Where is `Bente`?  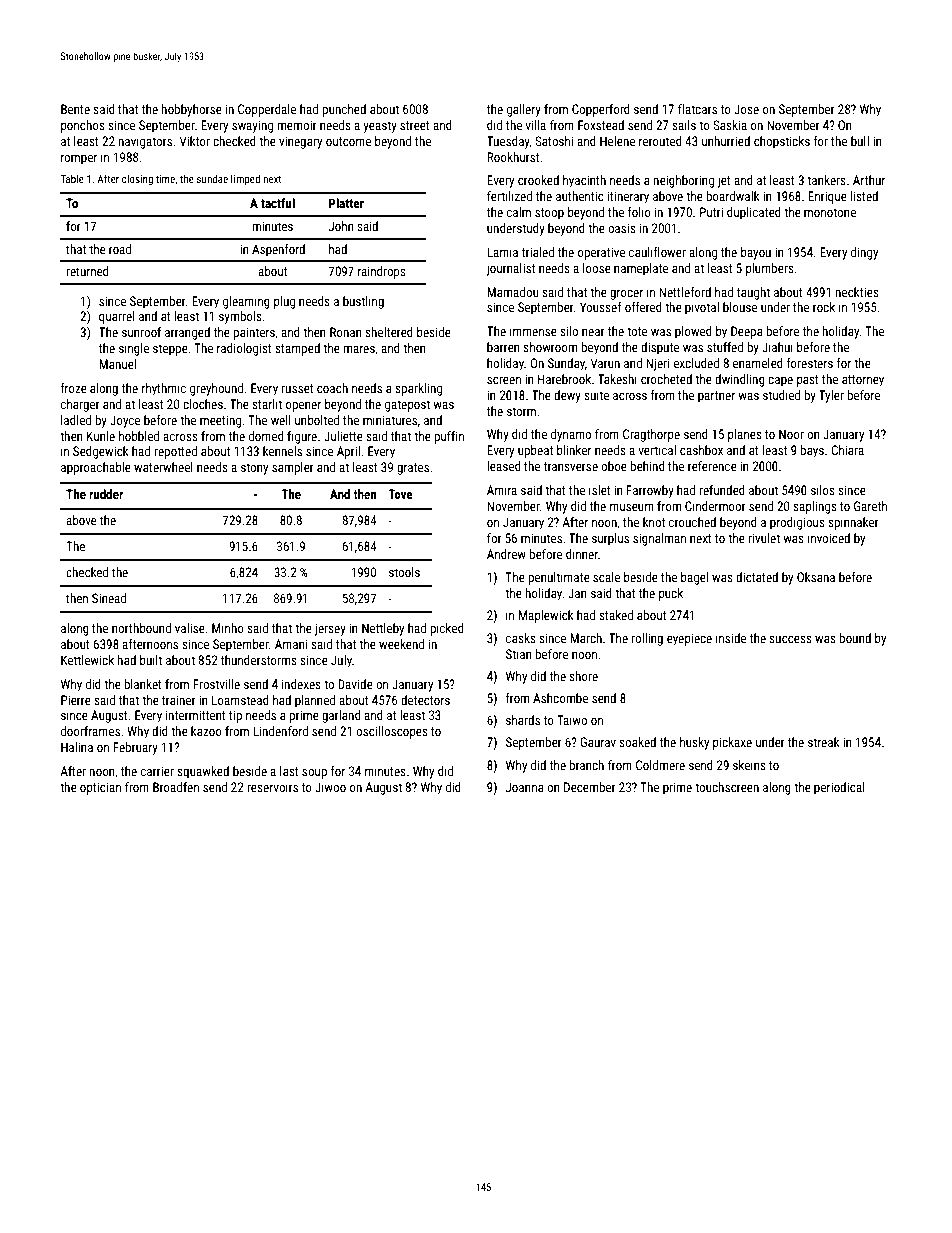 Bente is located at coordinates (75, 109).
